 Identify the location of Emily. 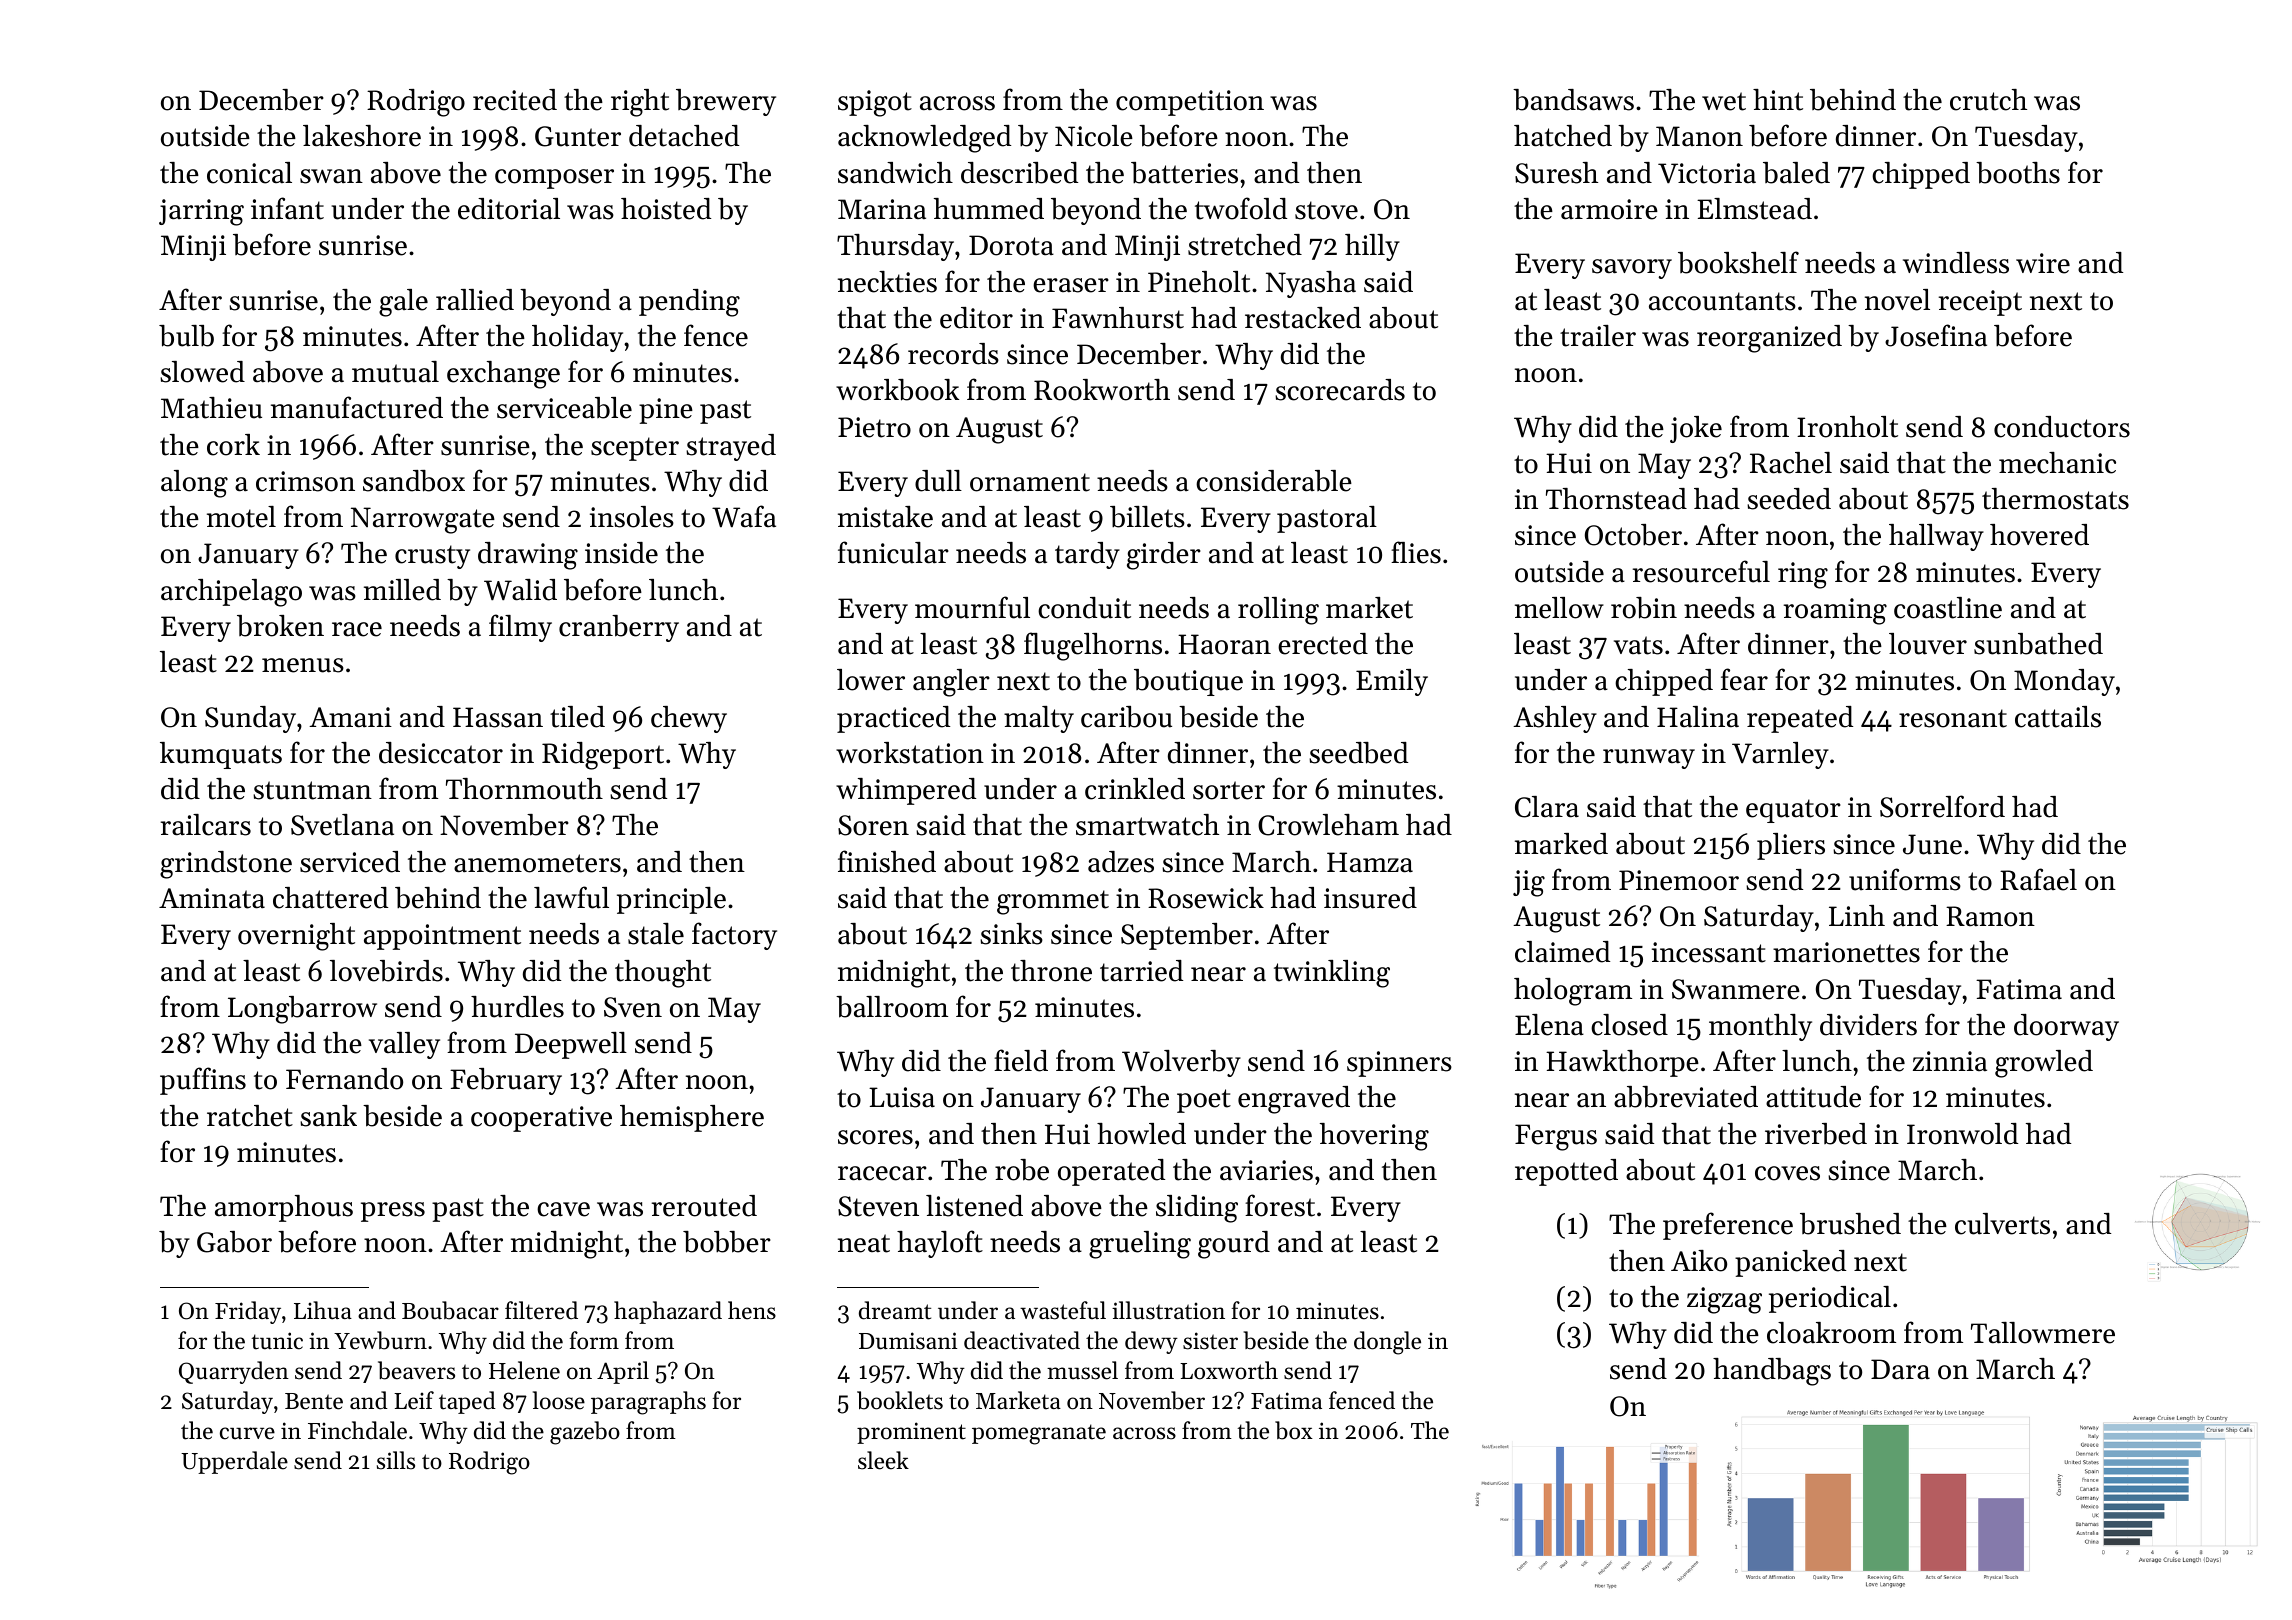
(1392, 682).
